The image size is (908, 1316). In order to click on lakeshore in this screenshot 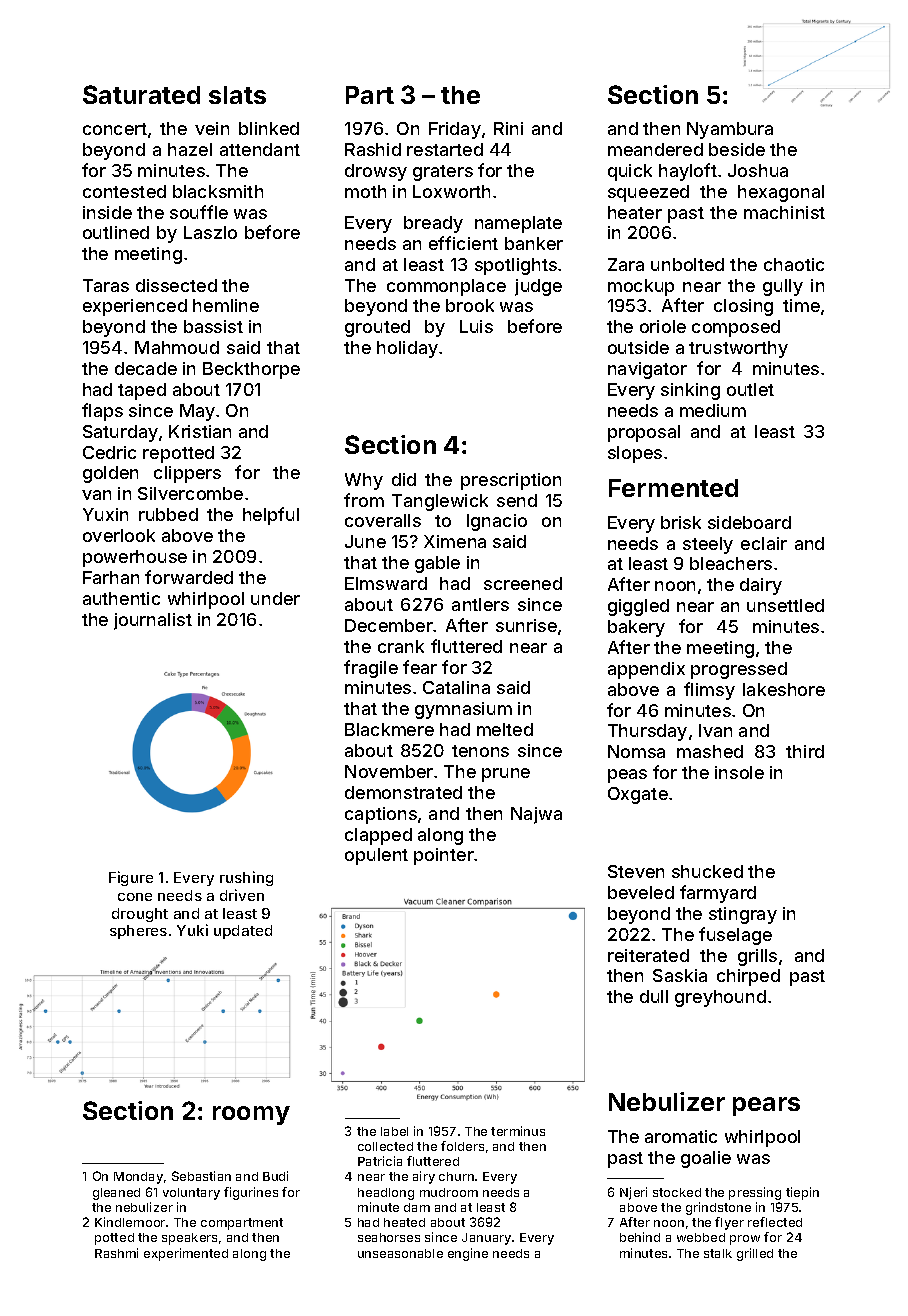, I will do `click(784, 689)`.
